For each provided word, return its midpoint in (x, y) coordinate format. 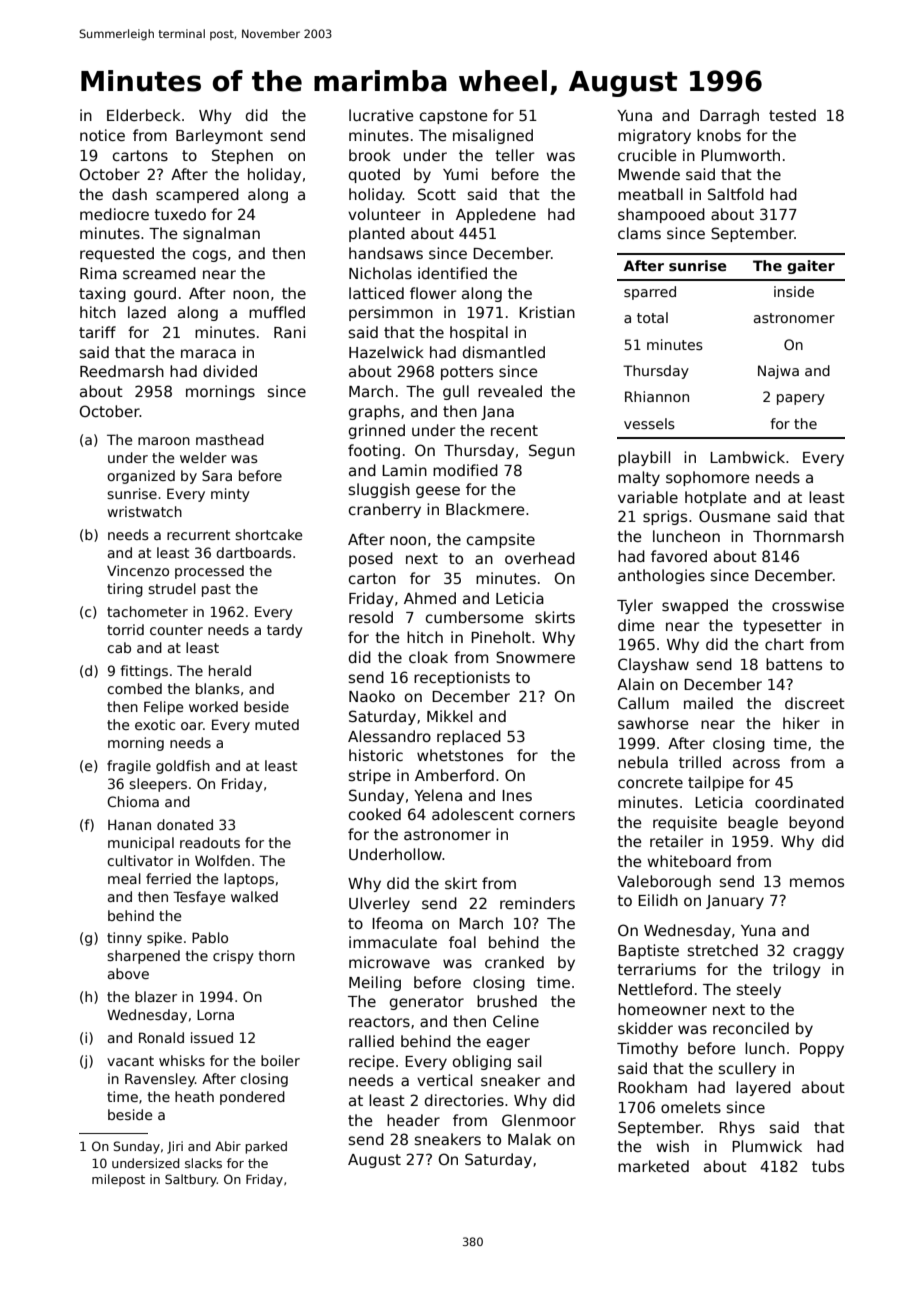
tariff (97, 332)
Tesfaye (199, 898)
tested (792, 115)
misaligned (493, 136)
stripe (370, 776)
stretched (723, 950)
